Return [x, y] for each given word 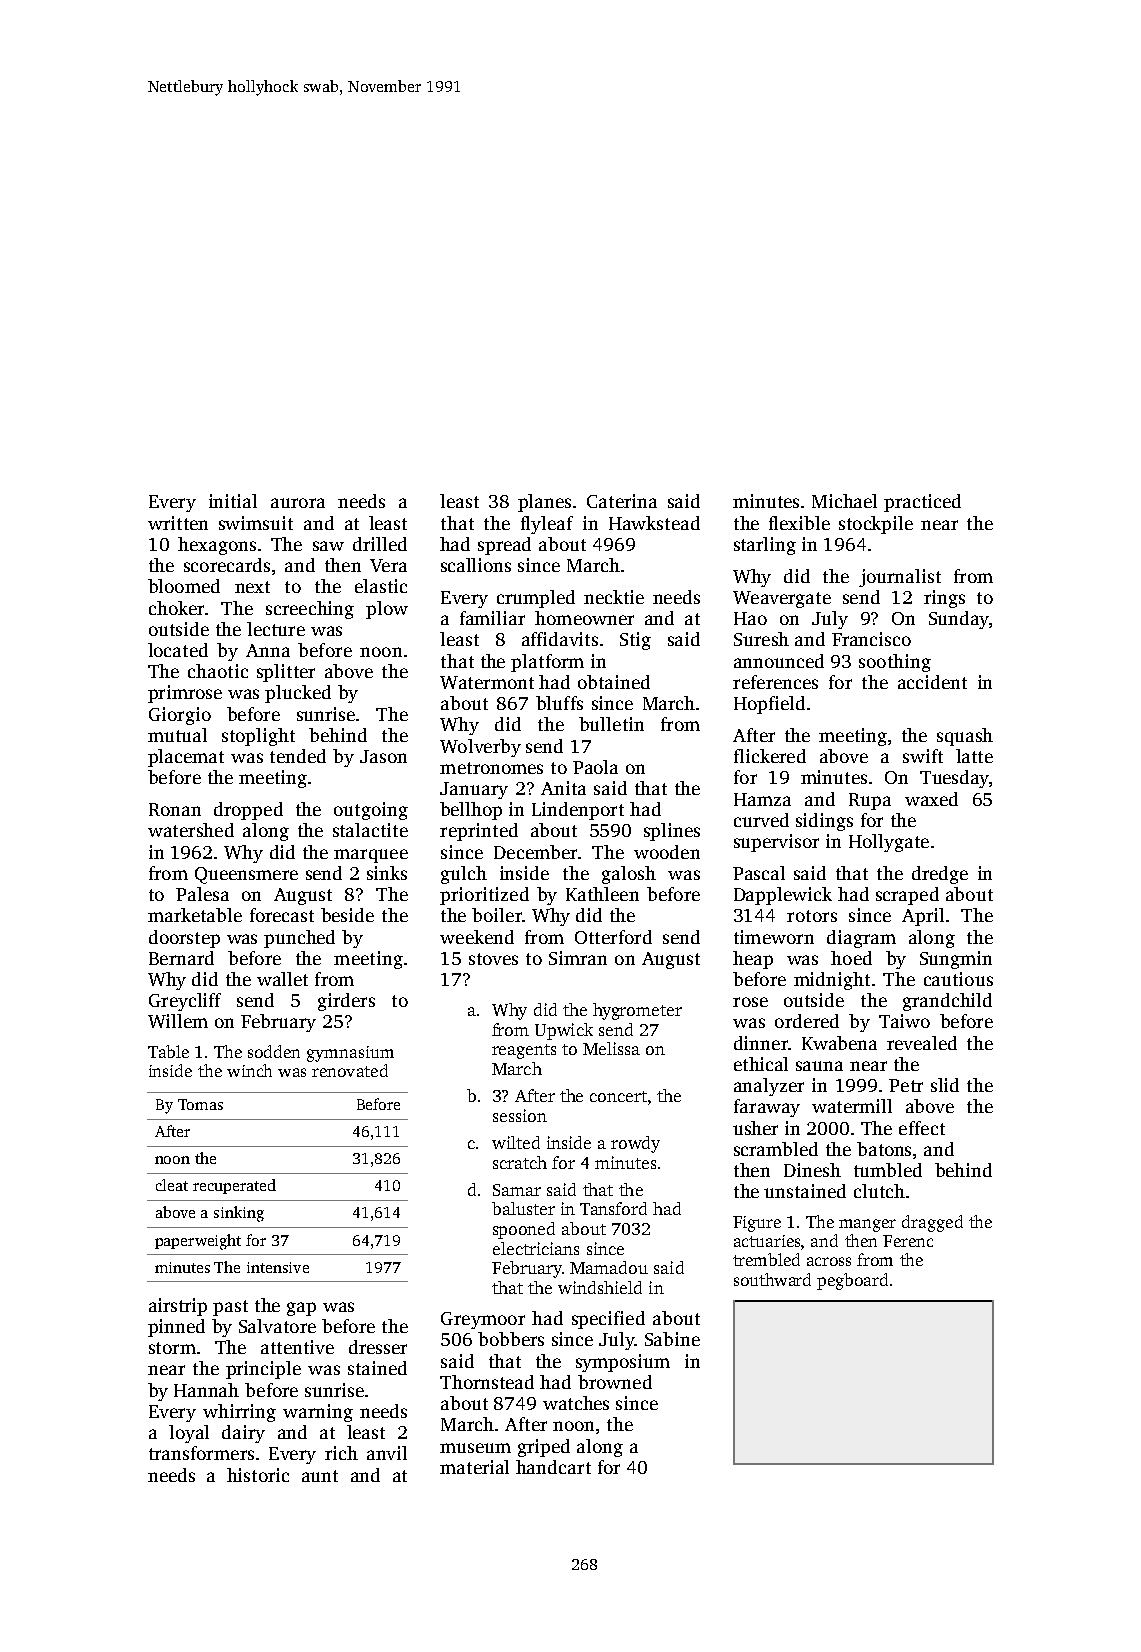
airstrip [178, 1307]
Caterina [622, 501]
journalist [900, 578]
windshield [600, 1287]
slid [945, 1085]
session [520, 1115]
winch [249, 1070]
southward [772, 1279]
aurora [298, 503]
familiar [492, 618]
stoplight [258, 737]
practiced [922, 503]
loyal [189, 1434]
